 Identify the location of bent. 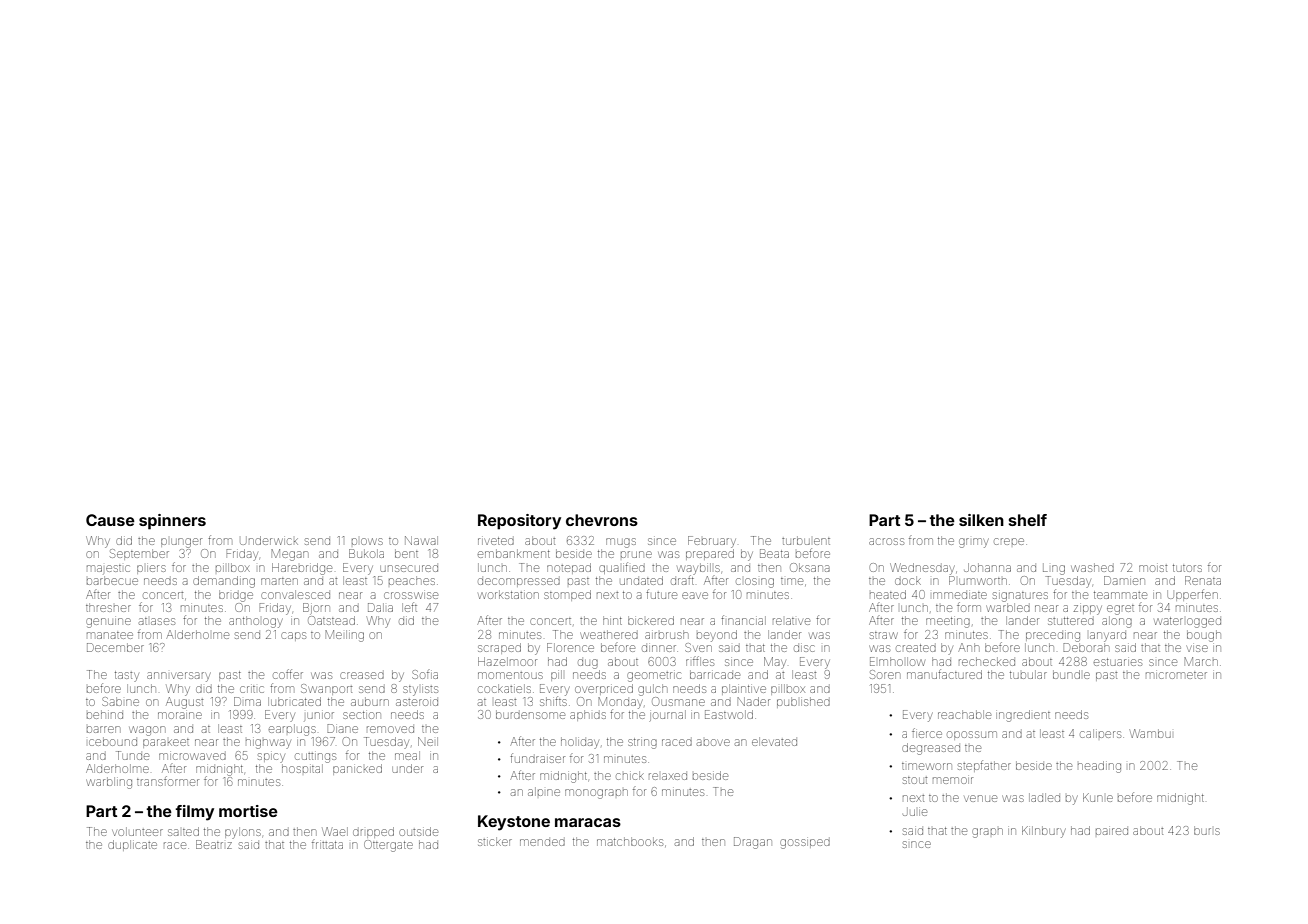
(406, 553).
